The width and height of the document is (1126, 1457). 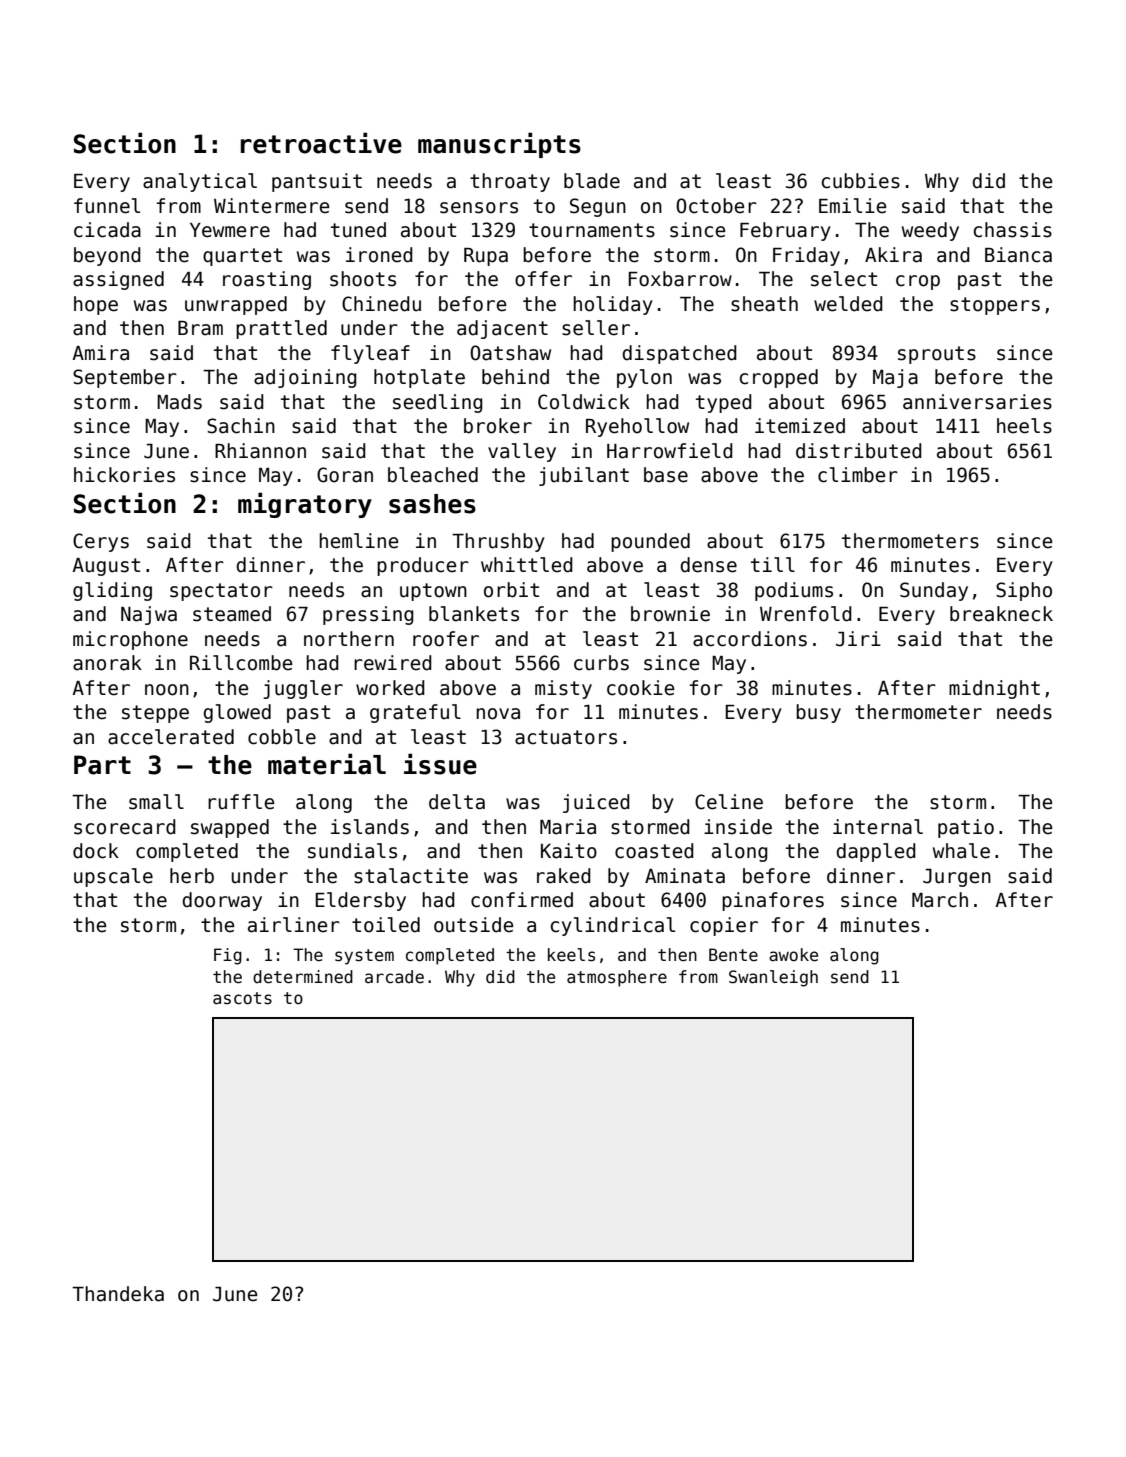 What do you see at coordinates (124, 475) in the document?
I see `hickories` at bounding box center [124, 475].
